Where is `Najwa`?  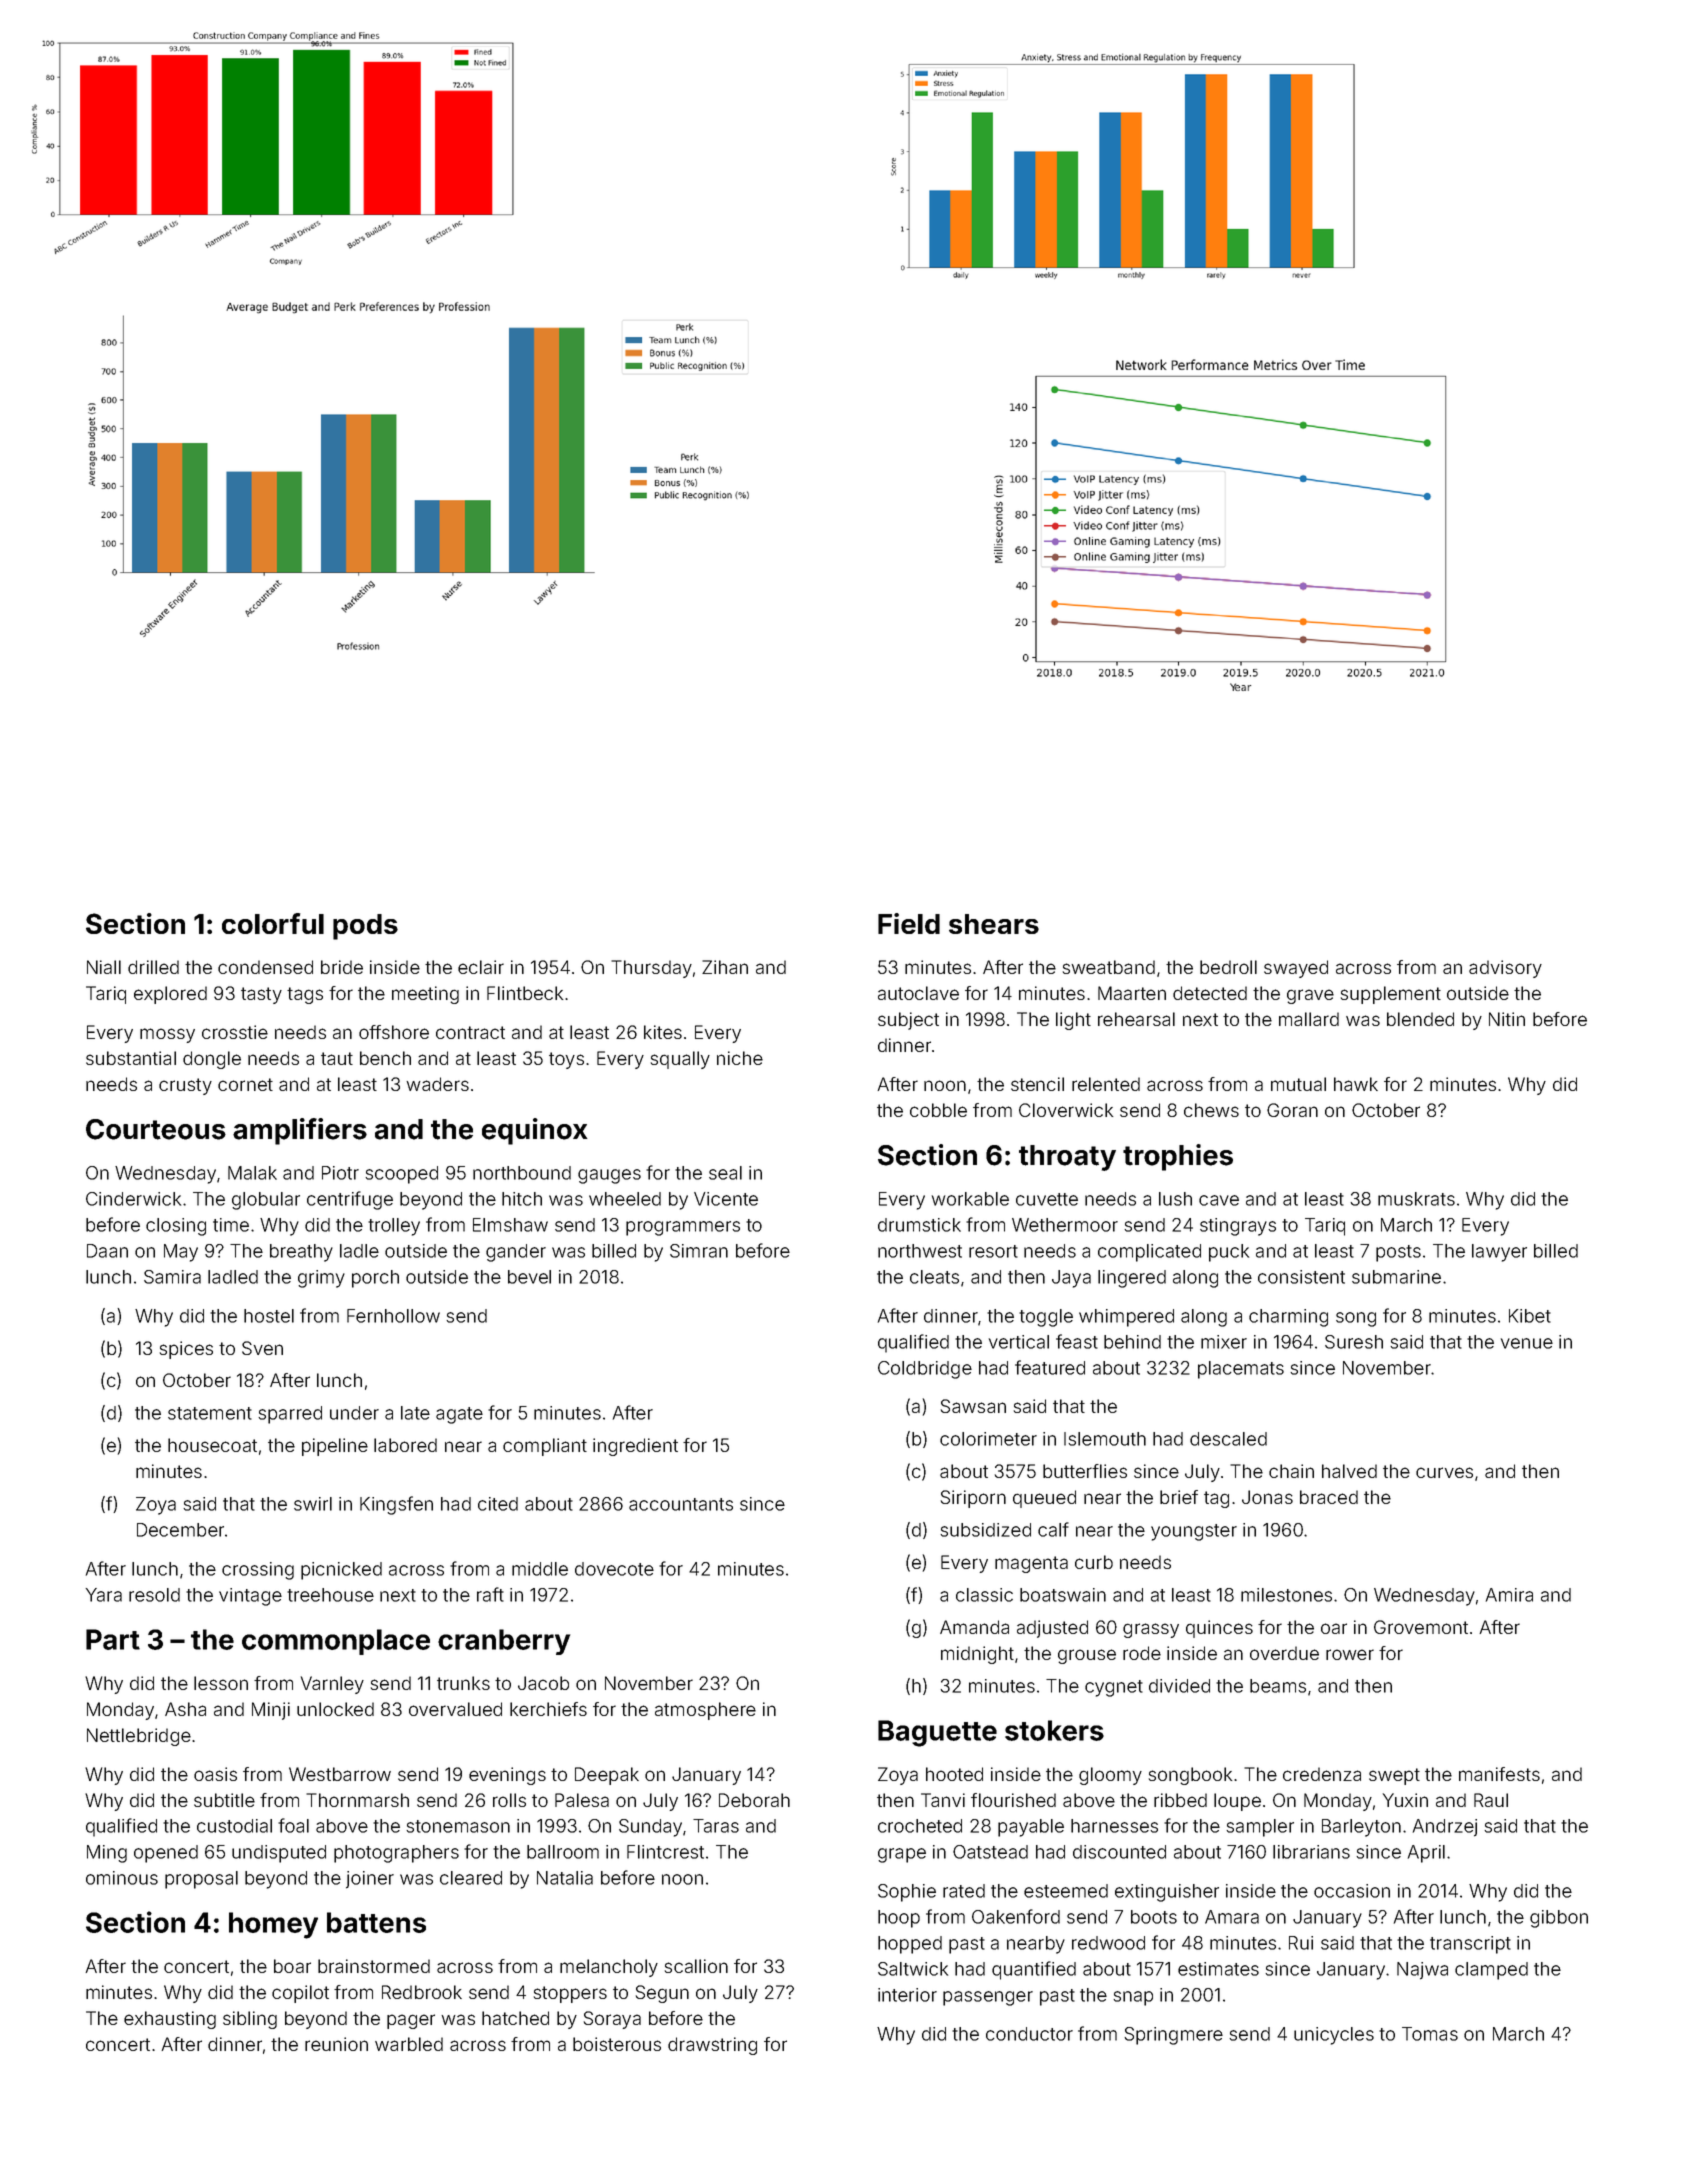 Najwa is located at coordinates (1422, 1971).
